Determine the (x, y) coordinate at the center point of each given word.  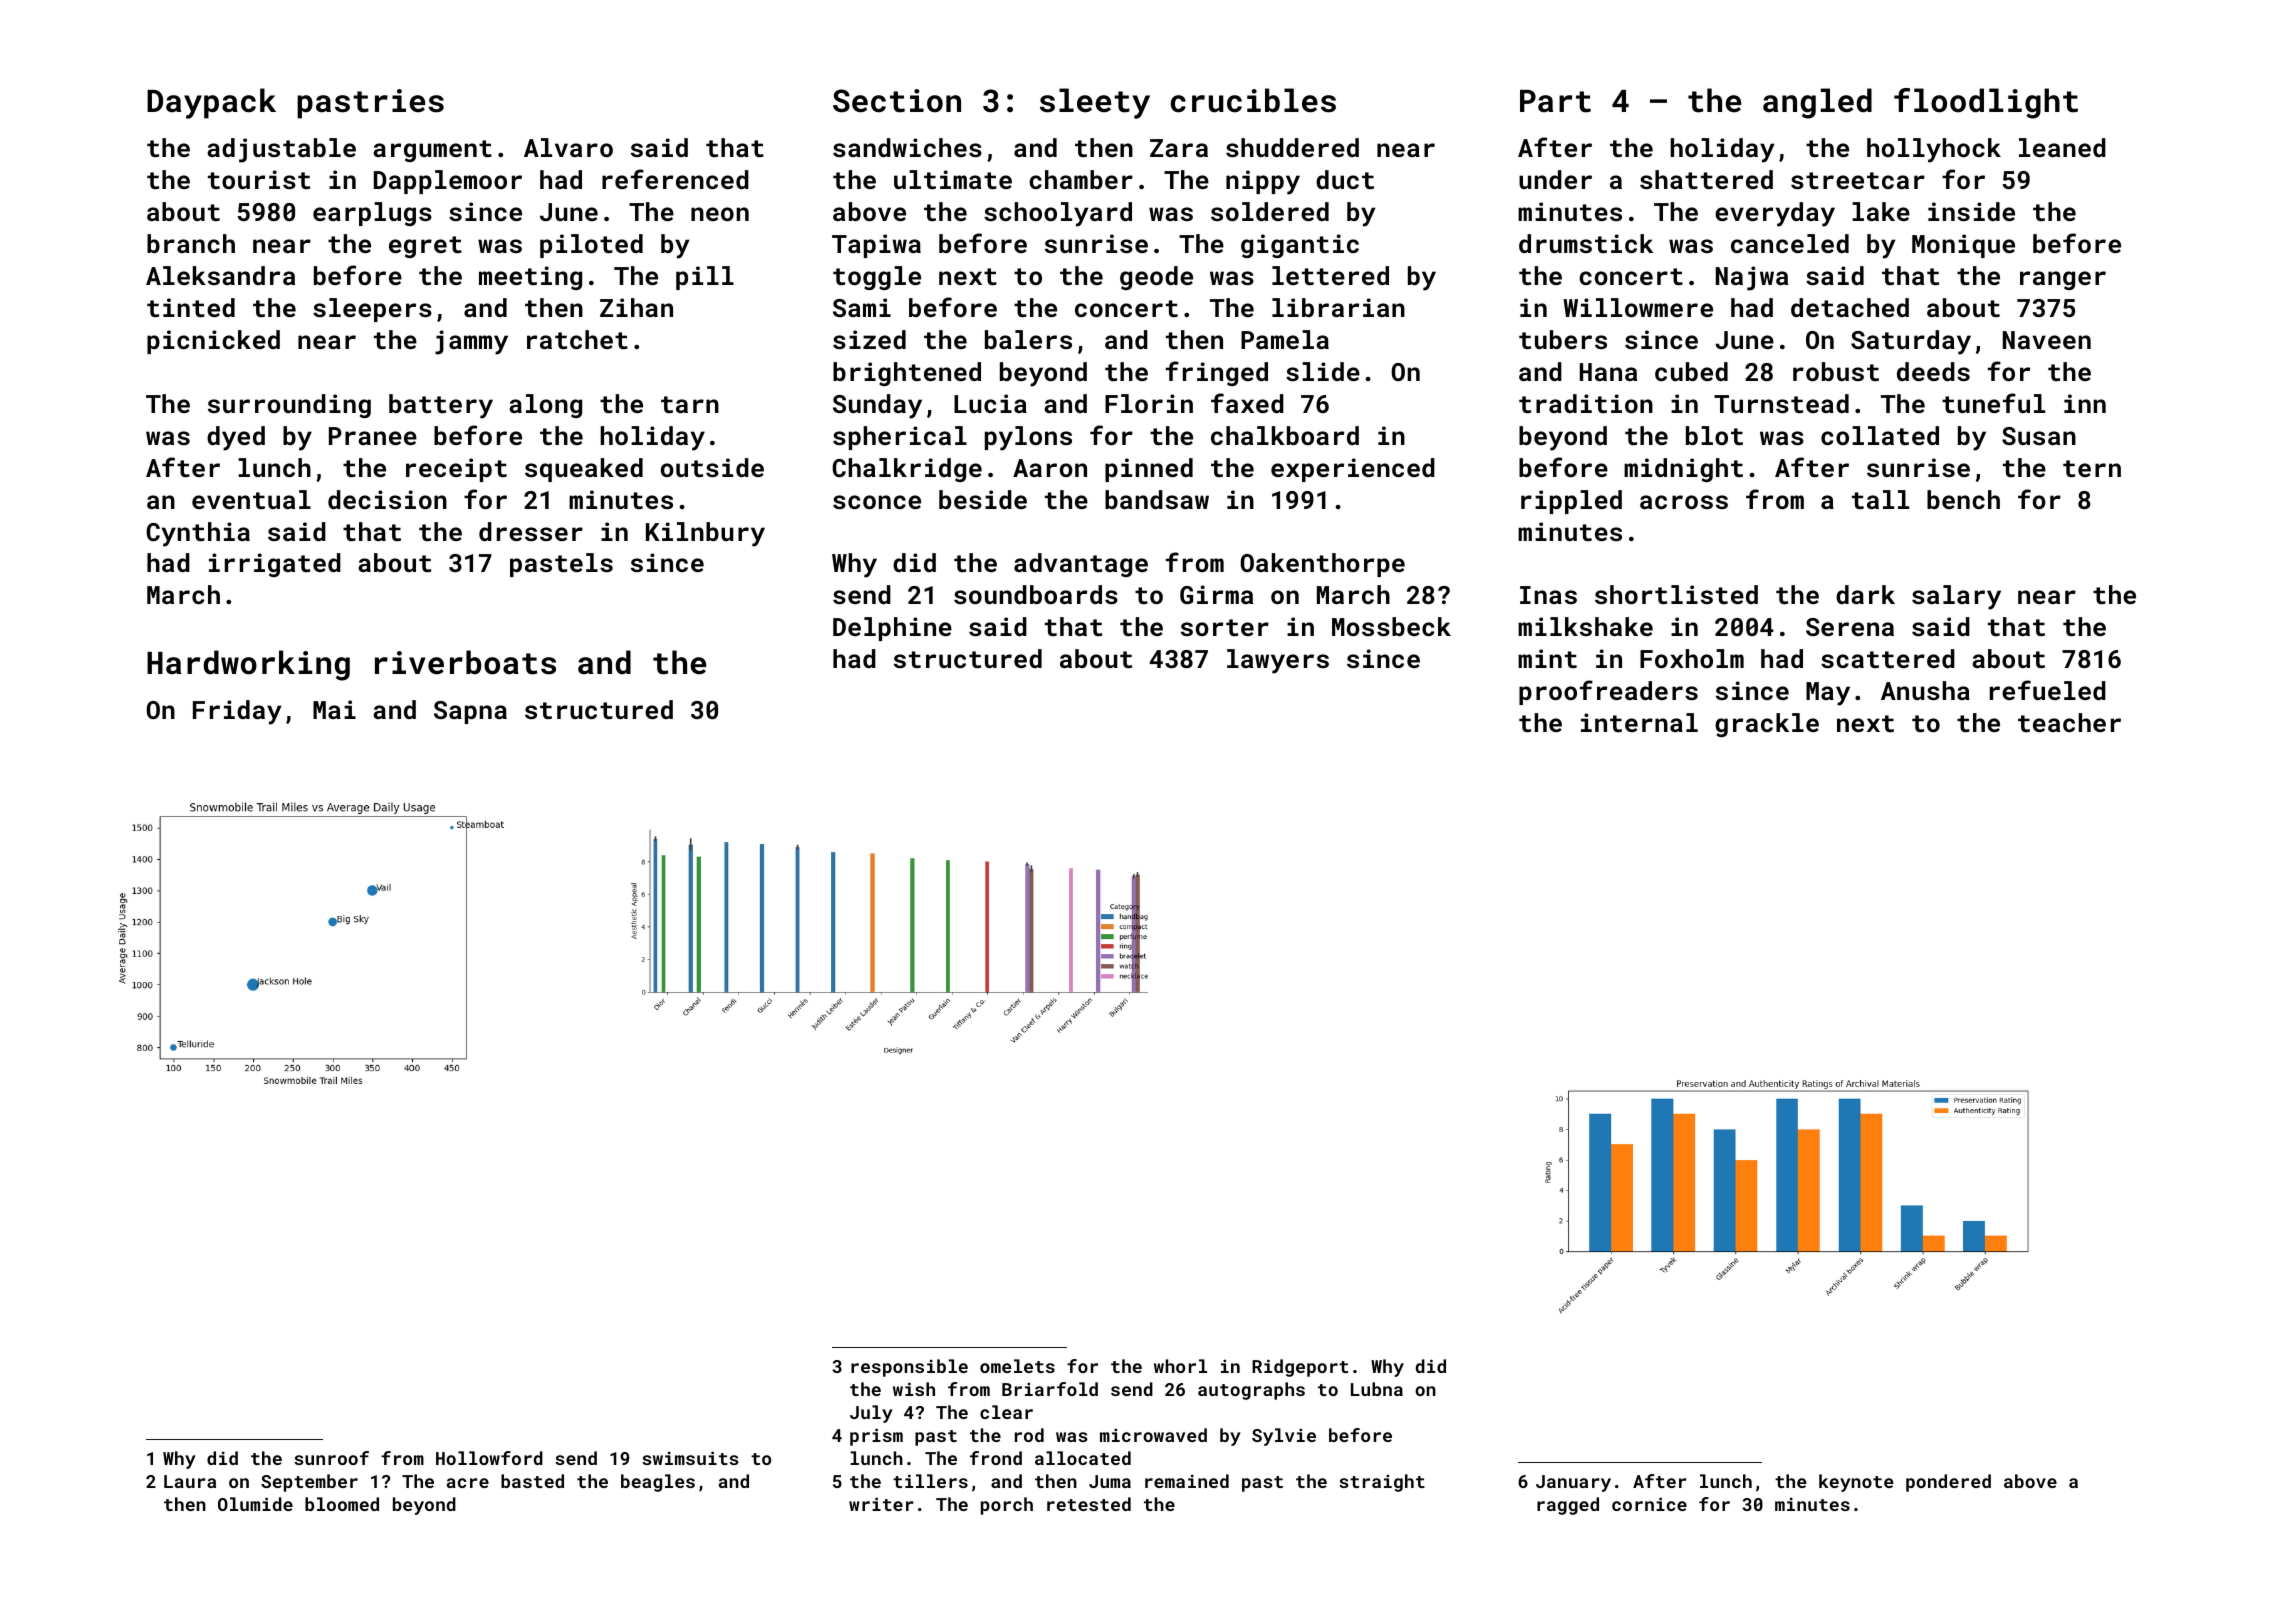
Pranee (373, 436)
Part (1555, 101)
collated (1880, 435)
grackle (1767, 725)
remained (1187, 1481)
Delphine (892, 629)
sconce (877, 502)
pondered (1948, 1483)
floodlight (1986, 103)
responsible (909, 1368)
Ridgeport (1300, 1368)
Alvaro (568, 147)
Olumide (255, 1504)
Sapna (470, 712)
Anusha (1925, 690)
